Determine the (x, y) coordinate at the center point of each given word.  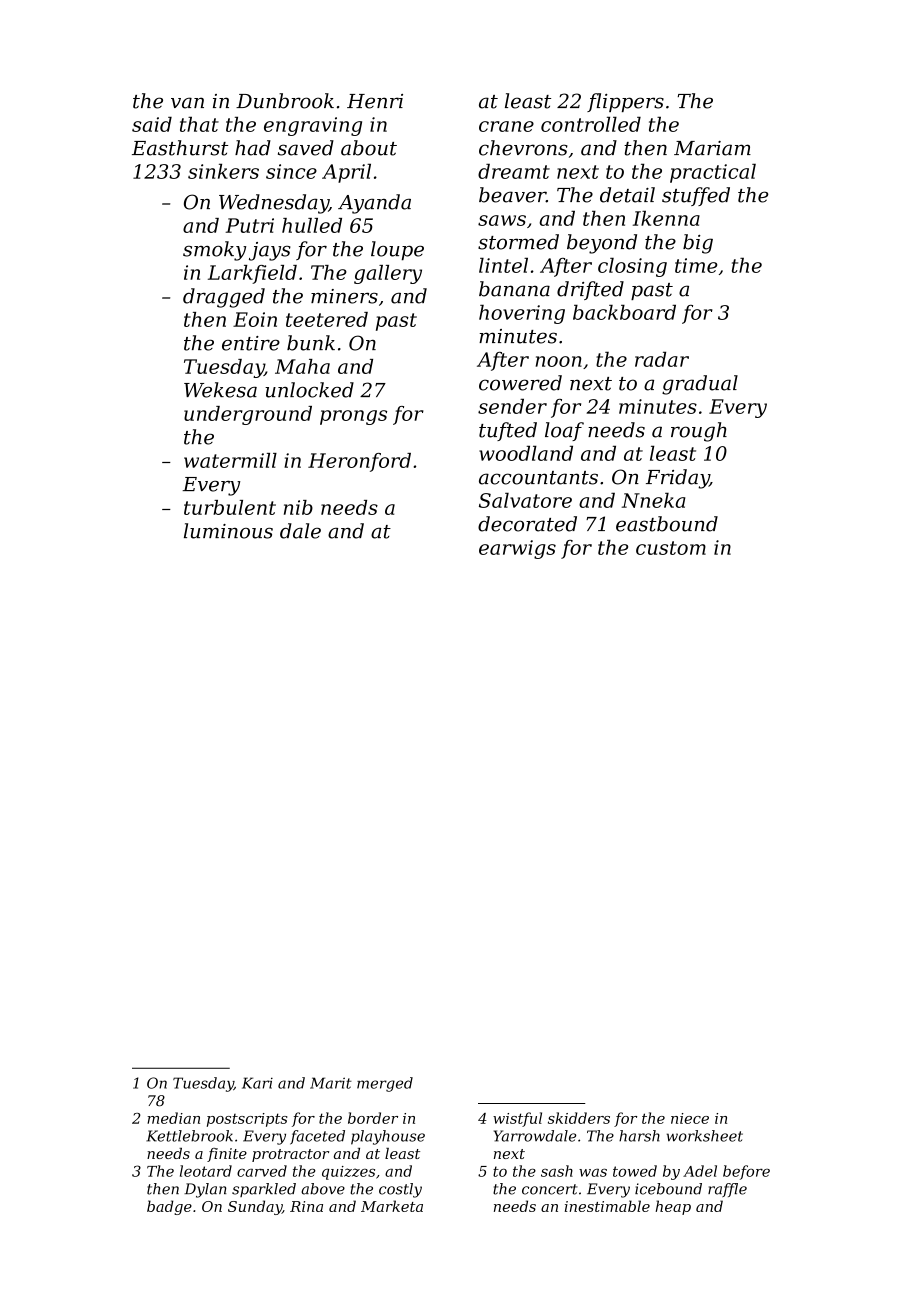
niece (690, 1118)
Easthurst (180, 148)
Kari (257, 1083)
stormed (518, 242)
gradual (700, 385)
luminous (228, 531)
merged (385, 1084)
